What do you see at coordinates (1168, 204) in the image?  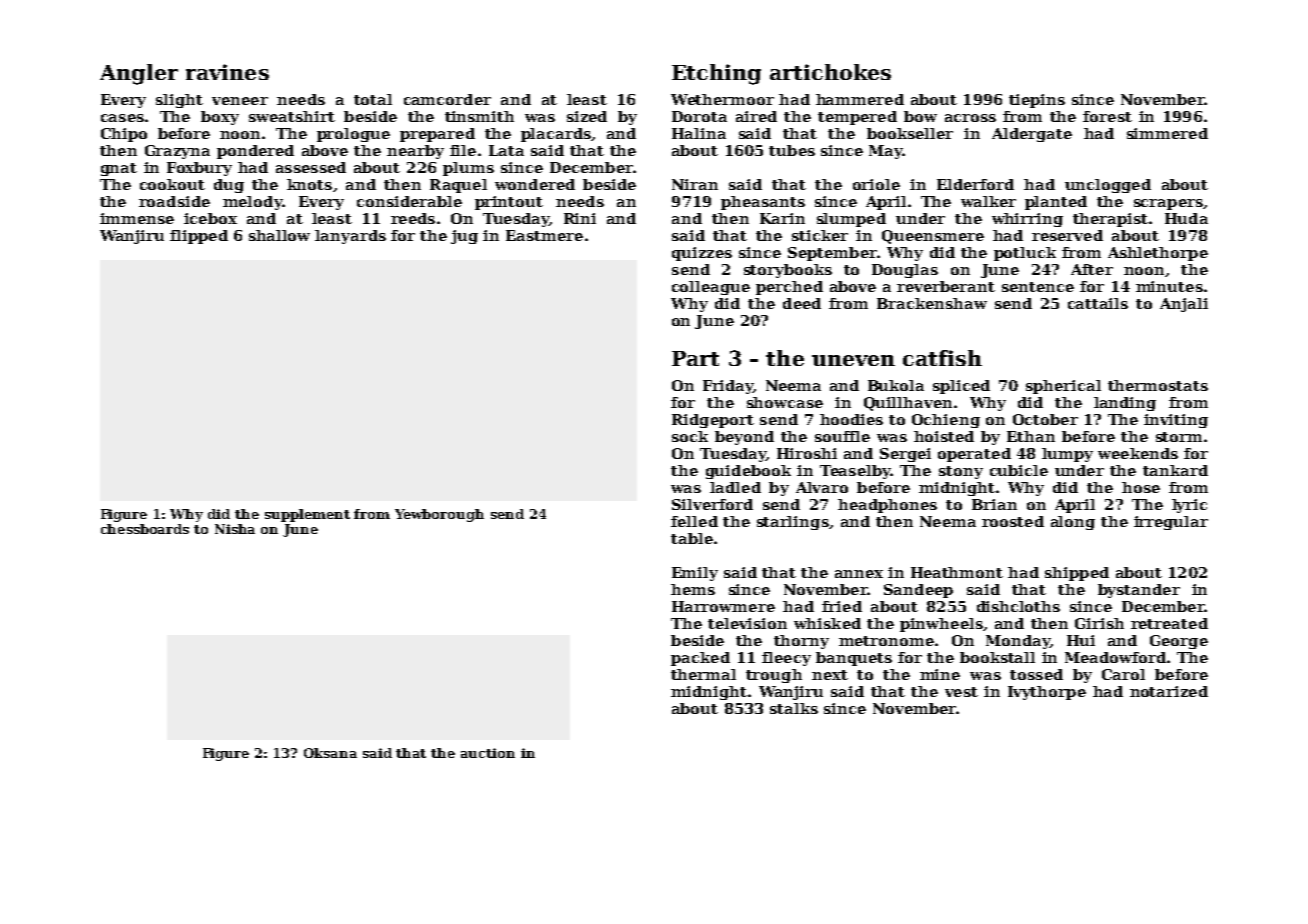 I see `scrapers` at bounding box center [1168, 204].
